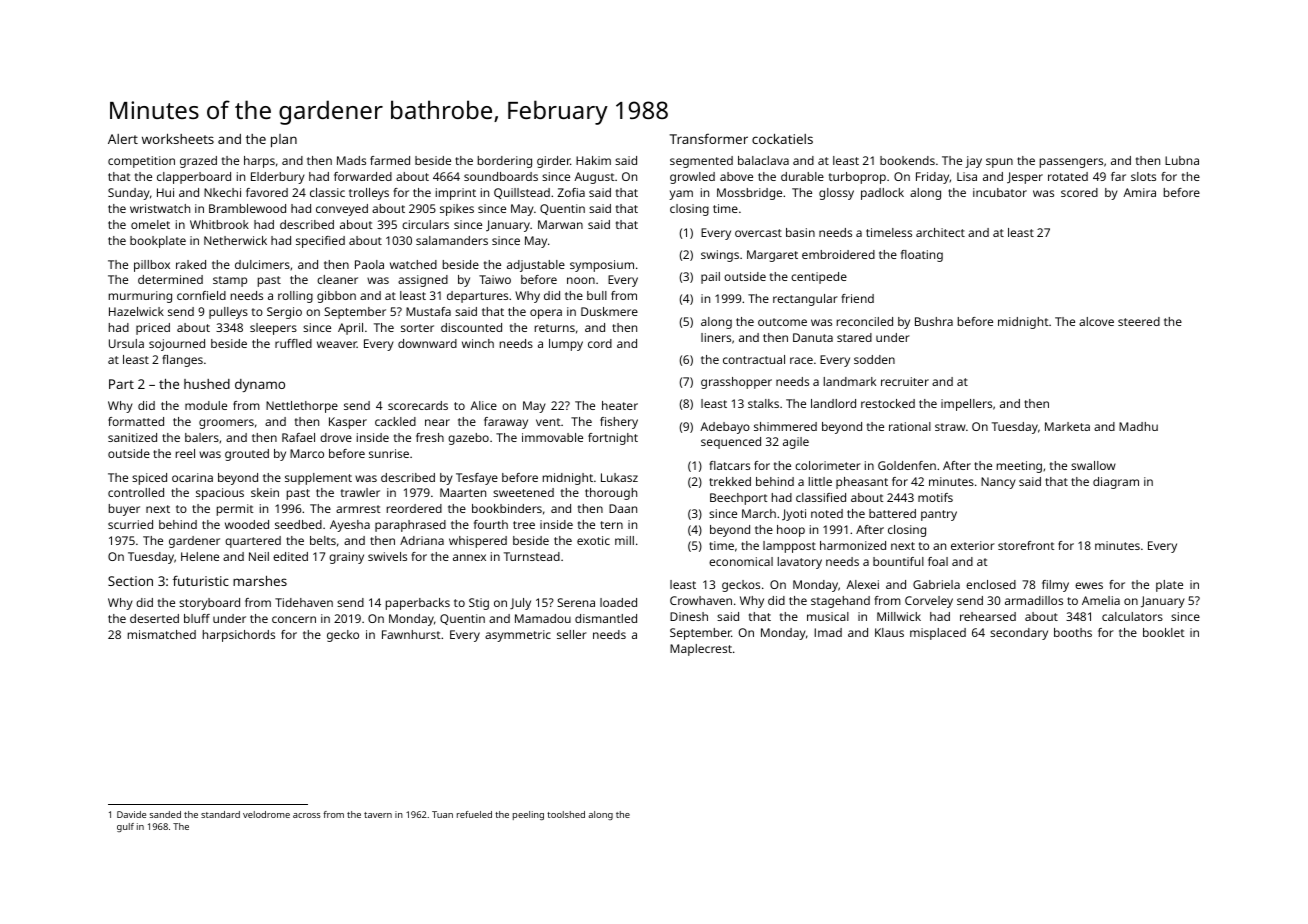  I want to click on competition, so click(141, 162).
